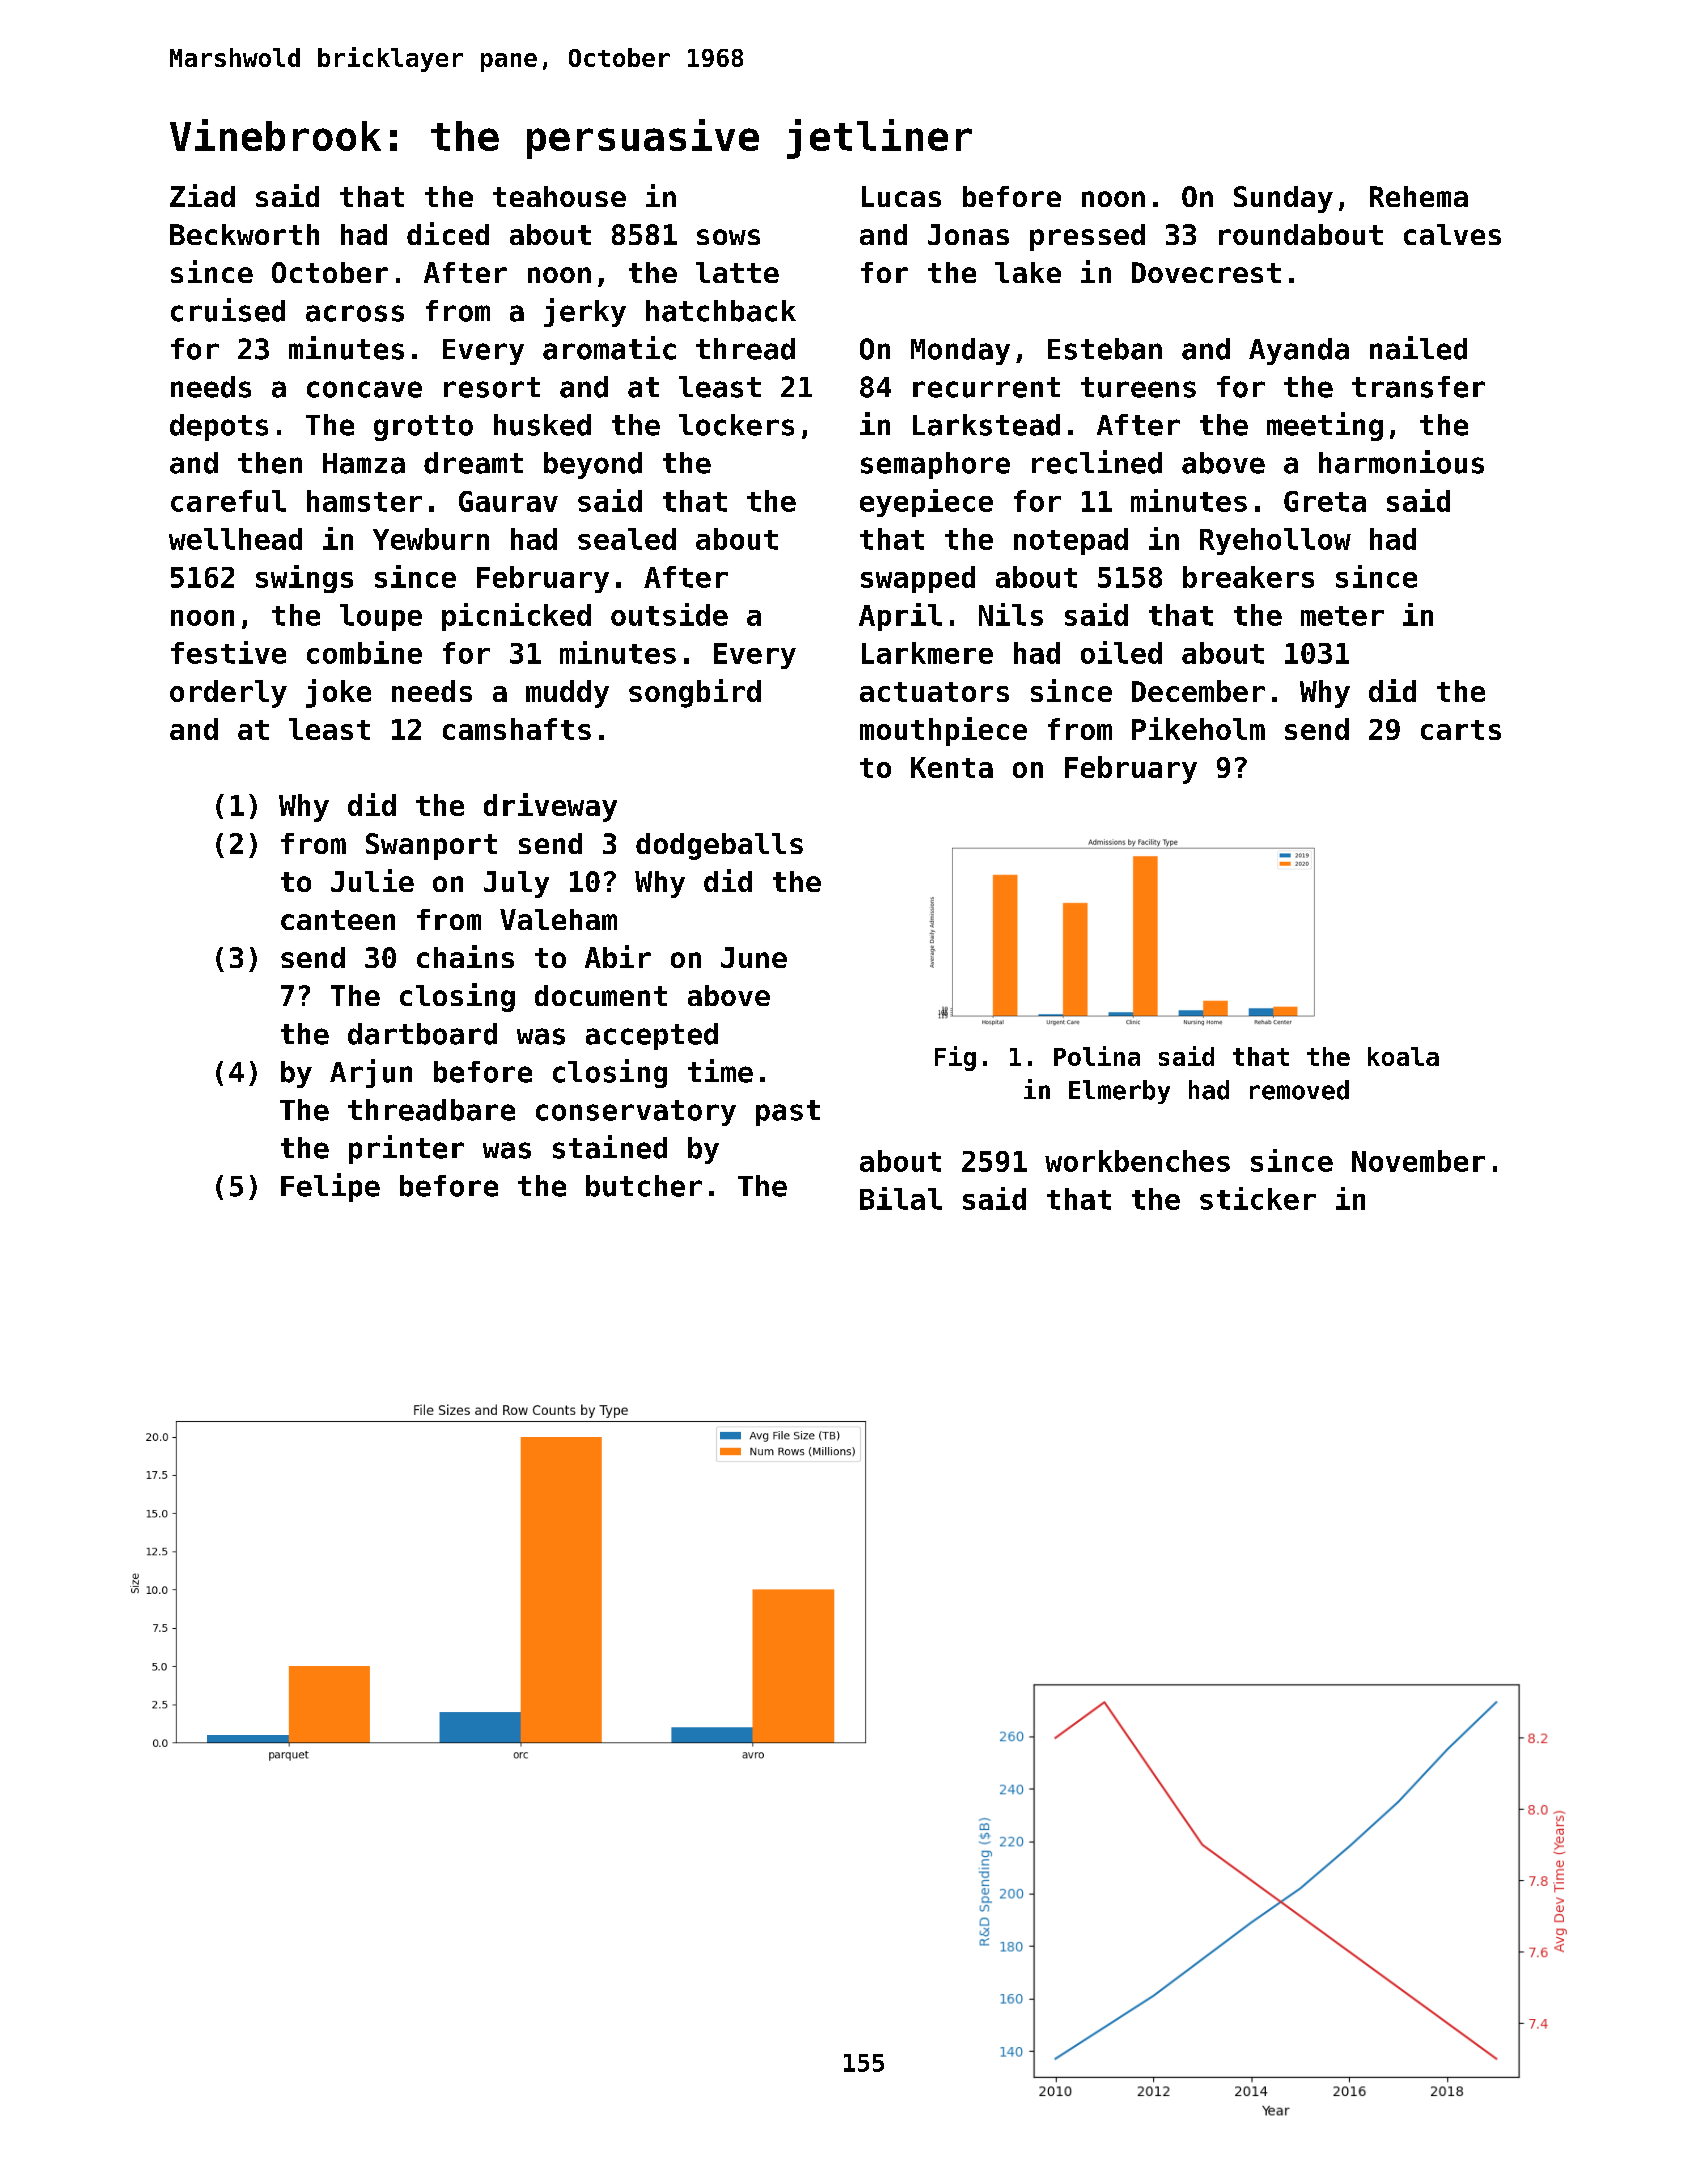 Image resolution: width=1683 pixels, height=2178 pixels. What do you see at coordinates (719, 846) in the image?
I see `dodgeballs` at bounding box center [719, 846].
